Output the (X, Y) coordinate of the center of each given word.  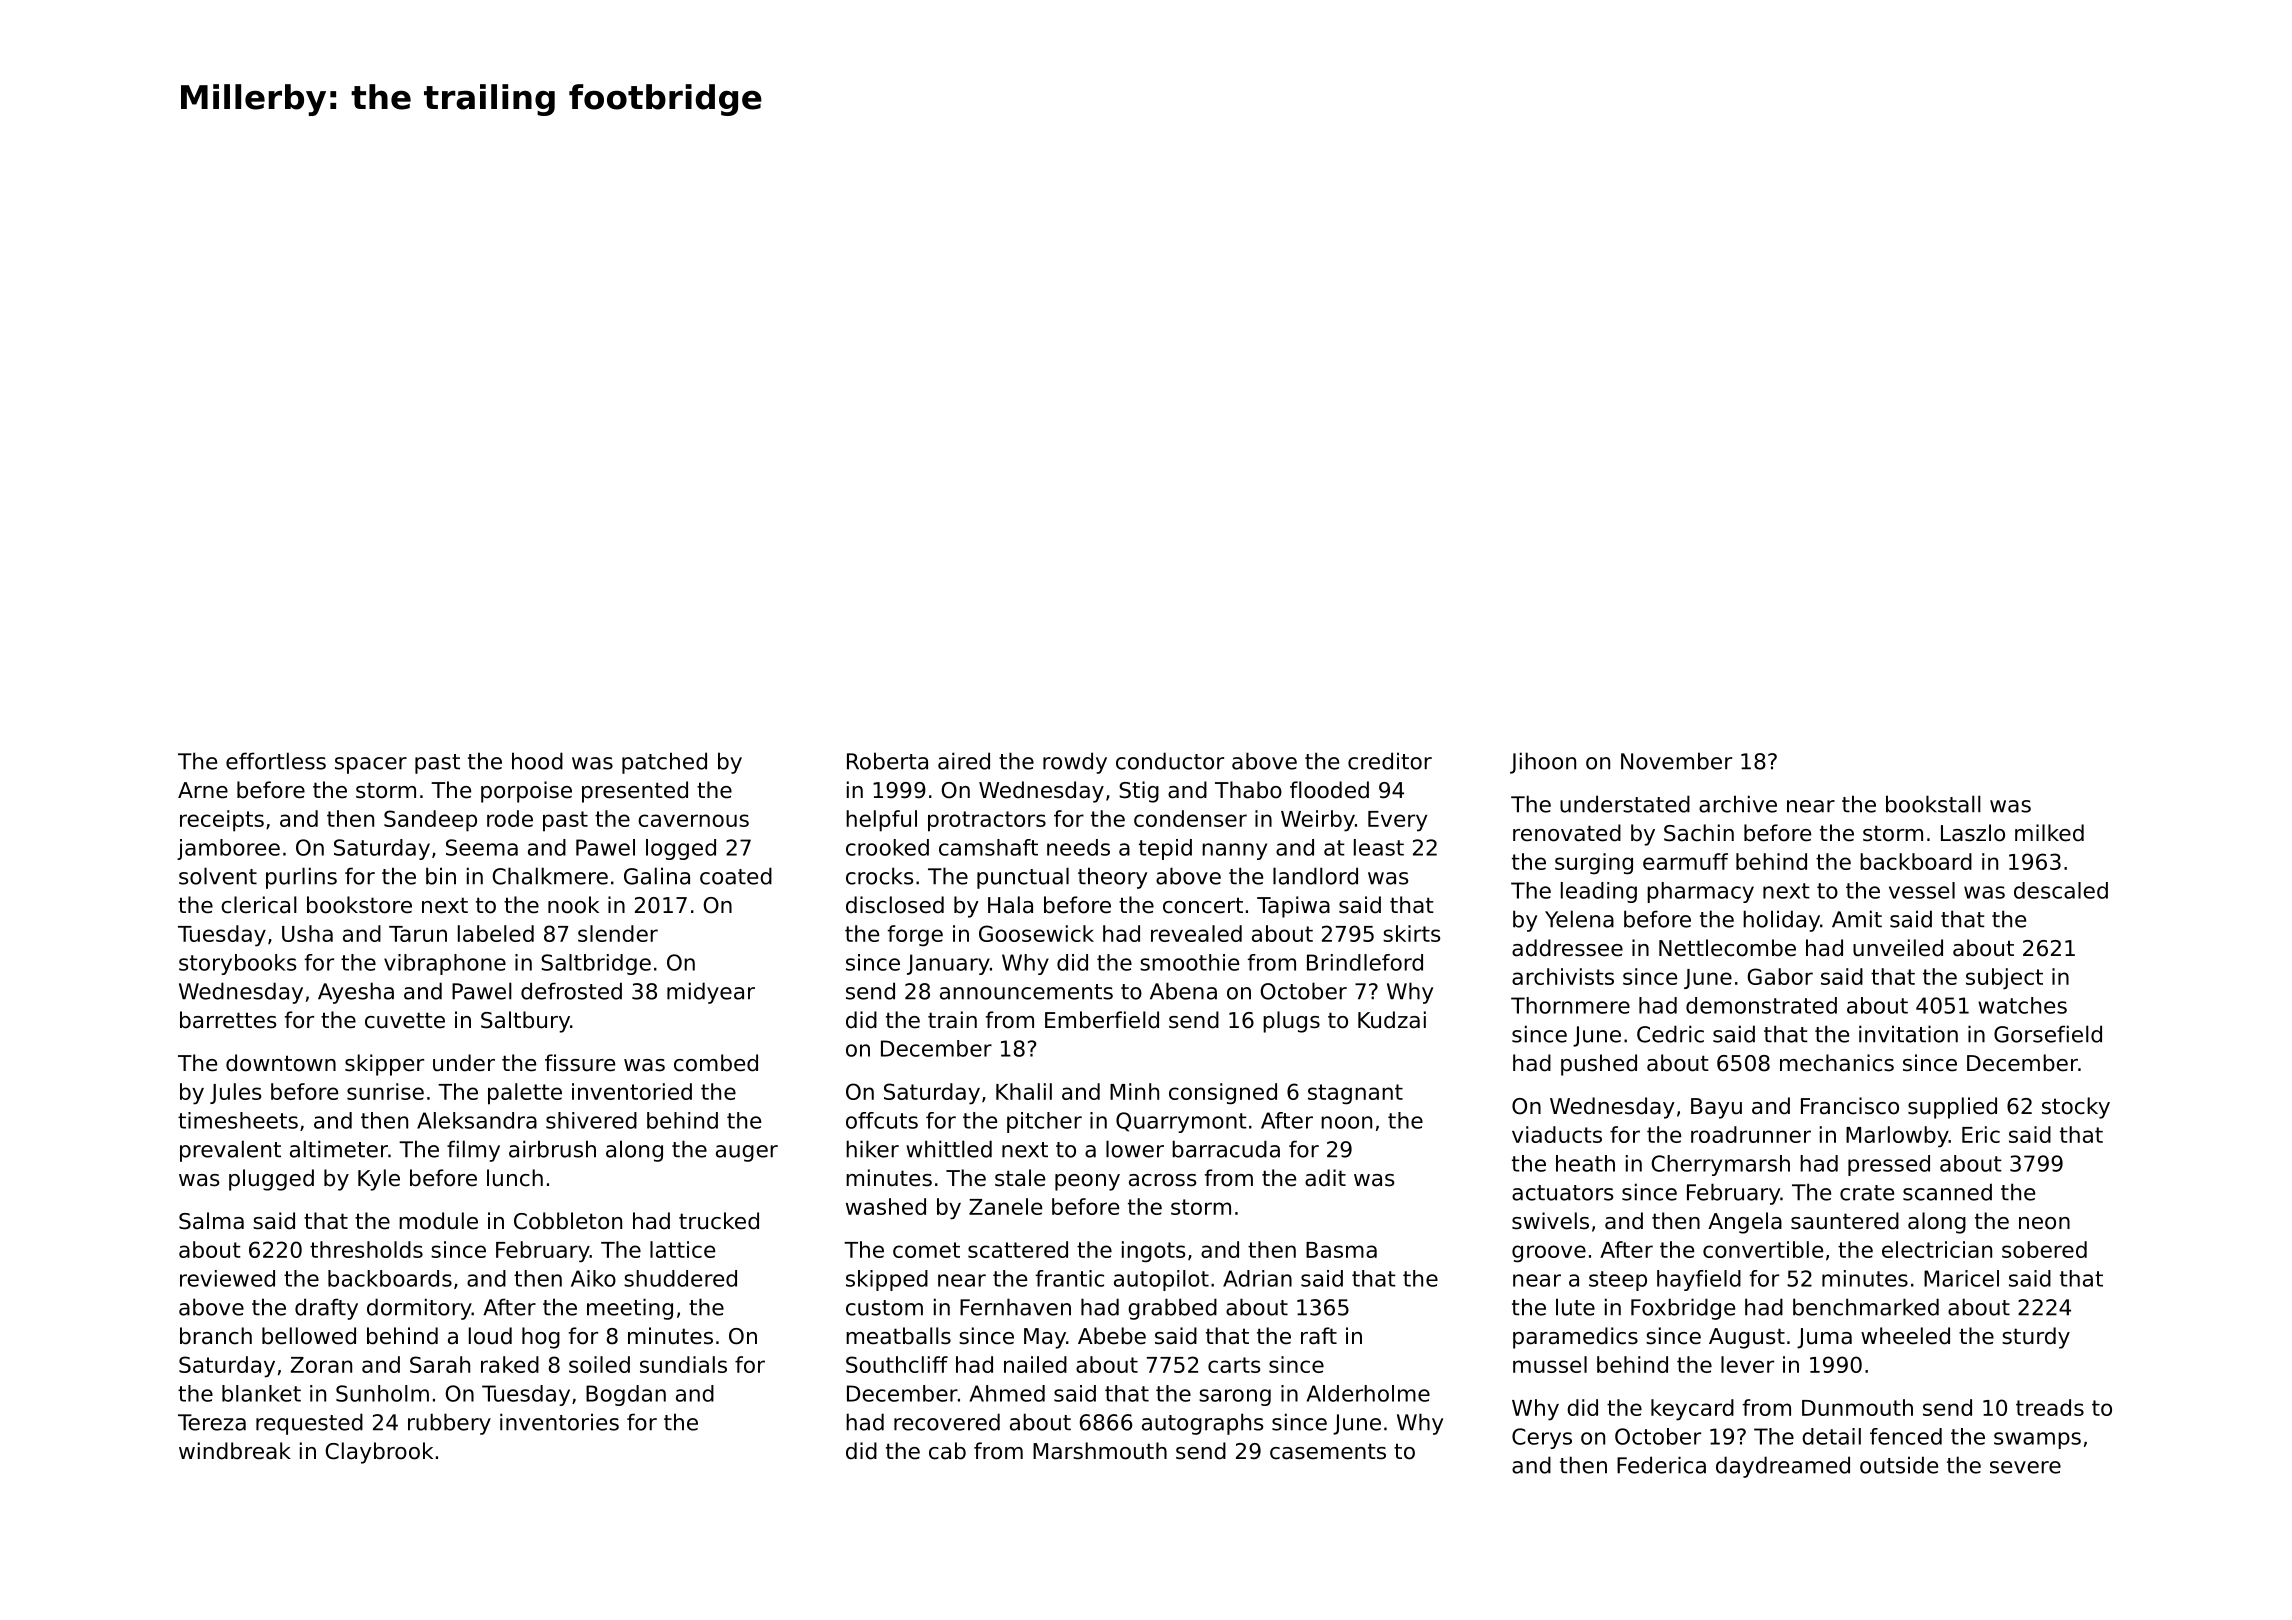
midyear (711, 993)
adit (1325, 1178)
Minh (1134, 1091)
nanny (1234, 851)
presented (635, 792)
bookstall (1933, 804)
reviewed (227, 1278)
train (952, 1020)
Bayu (1716, 1108)
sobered (2044, 1249)
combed (716, 1063)
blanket (261, 1393)
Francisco (1850, 1106)
